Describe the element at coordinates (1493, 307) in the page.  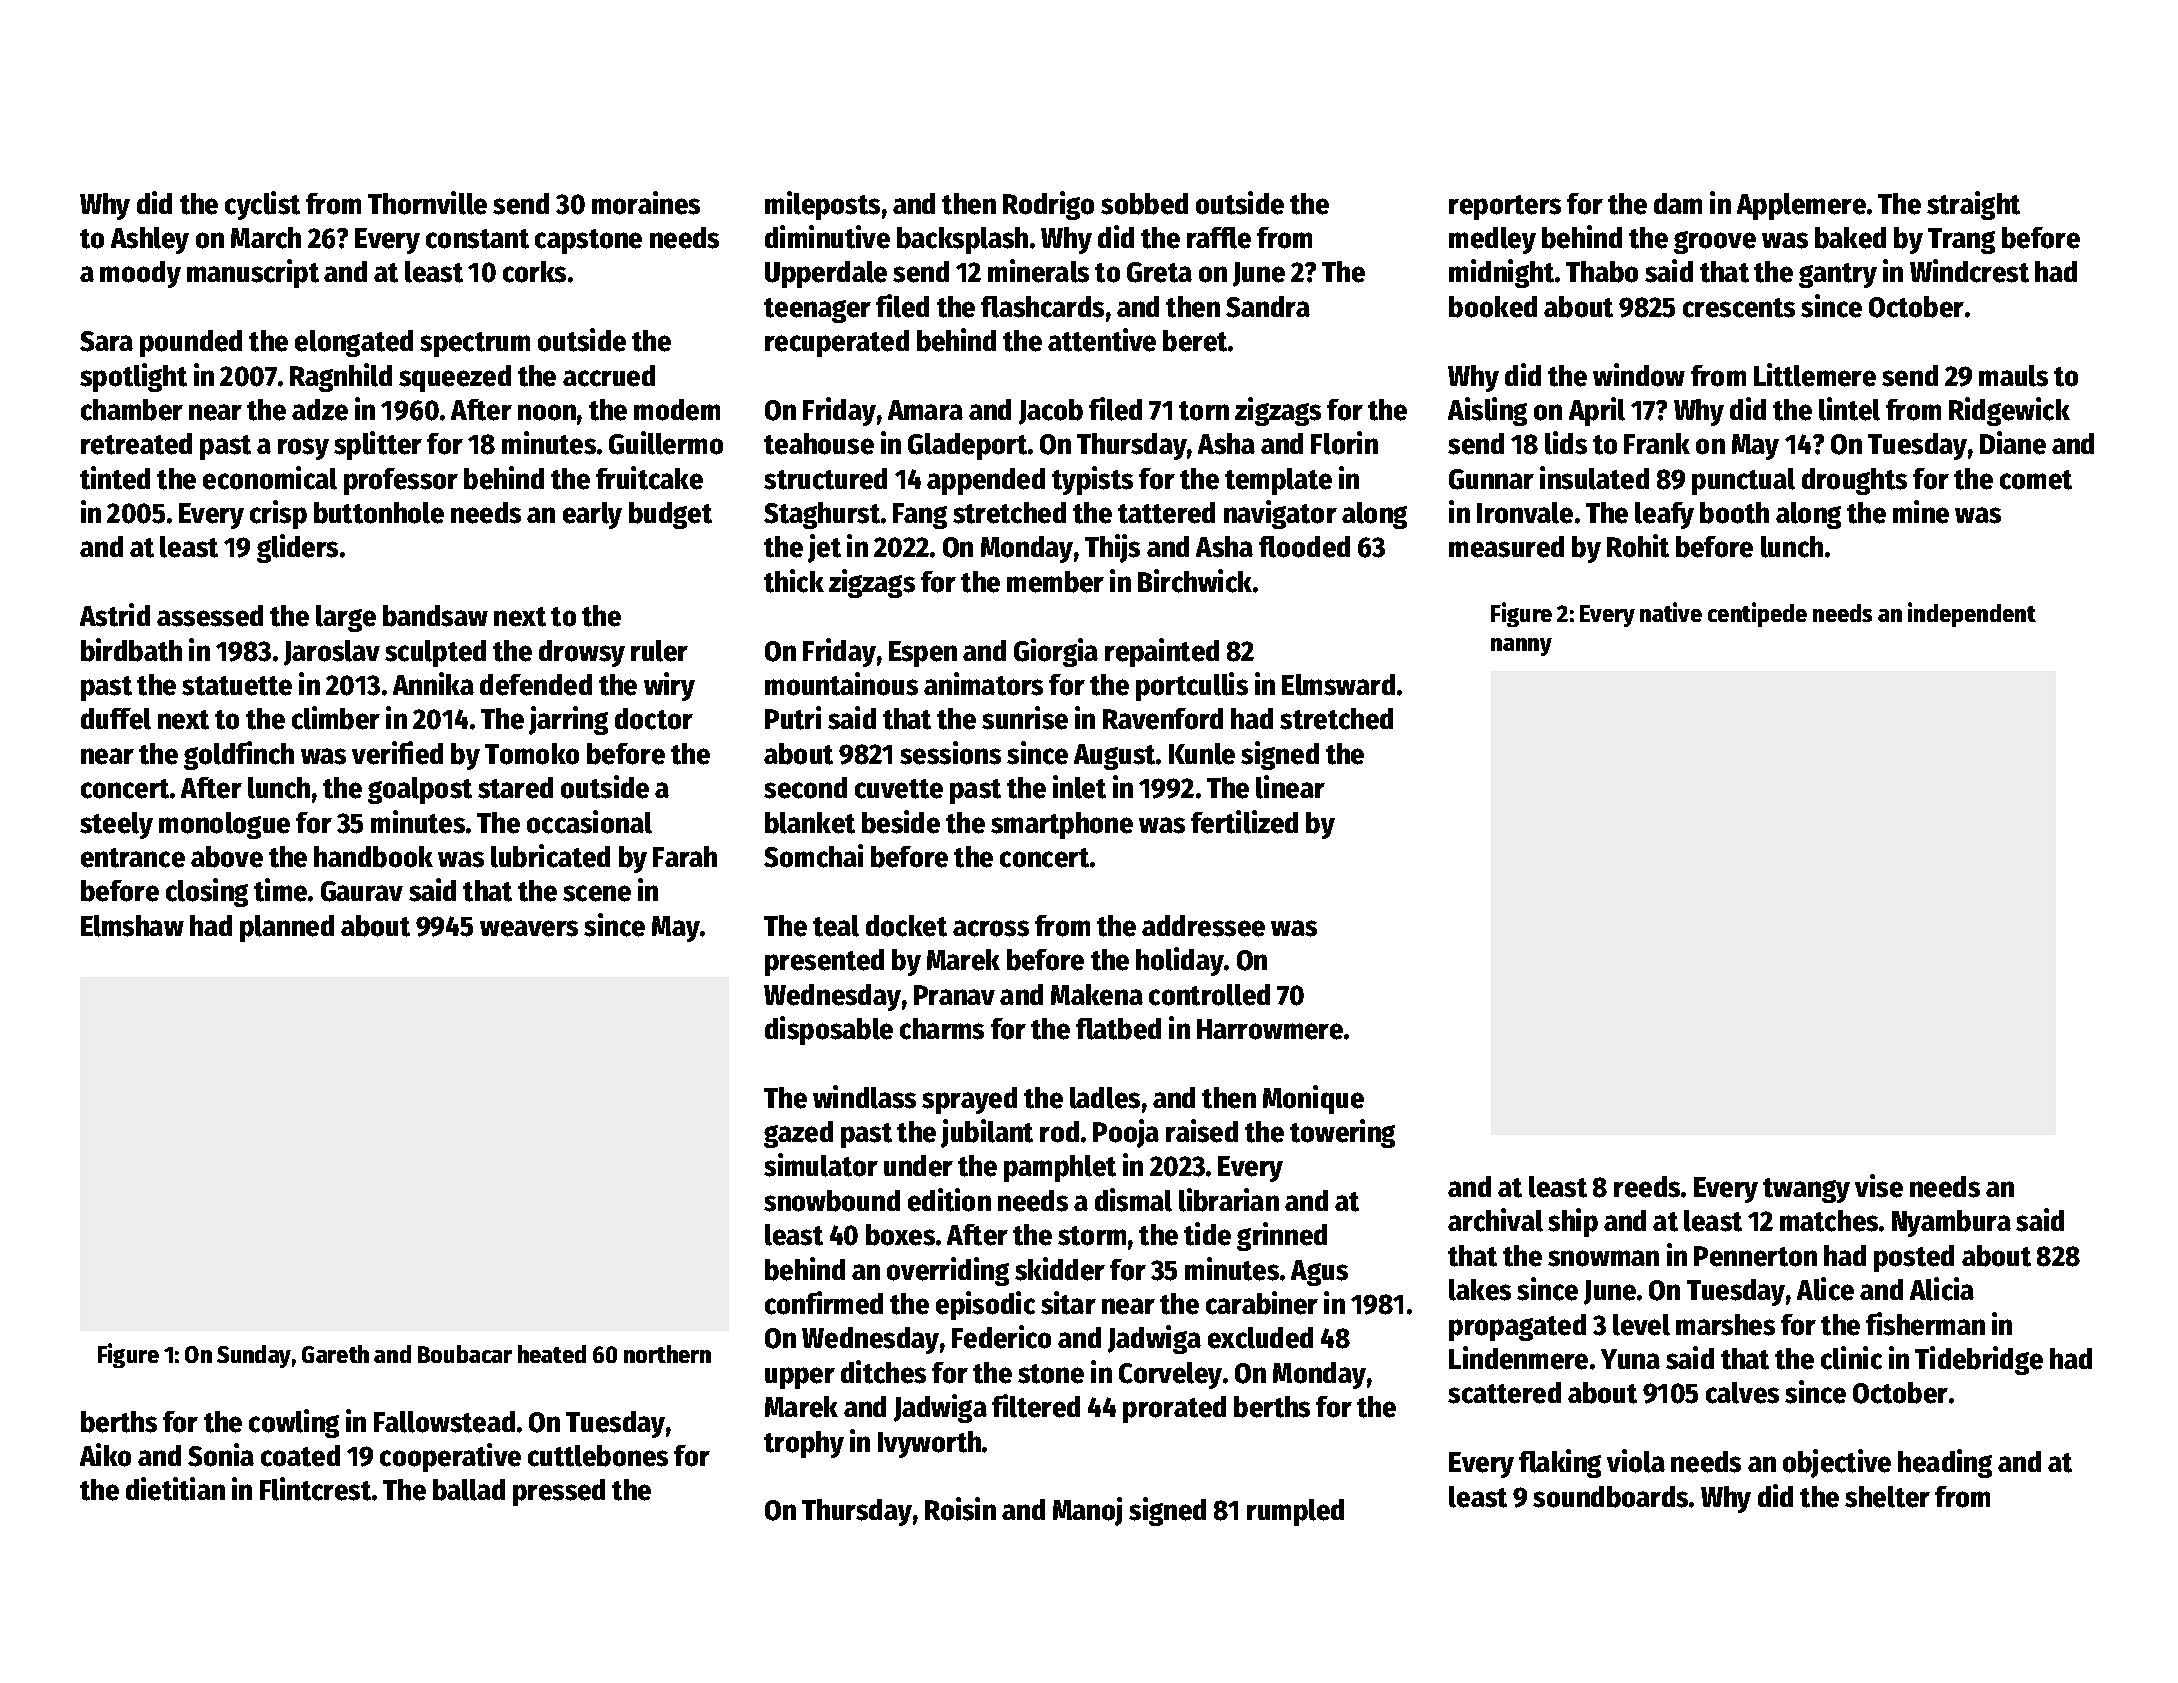
I see `booked` at that location.
